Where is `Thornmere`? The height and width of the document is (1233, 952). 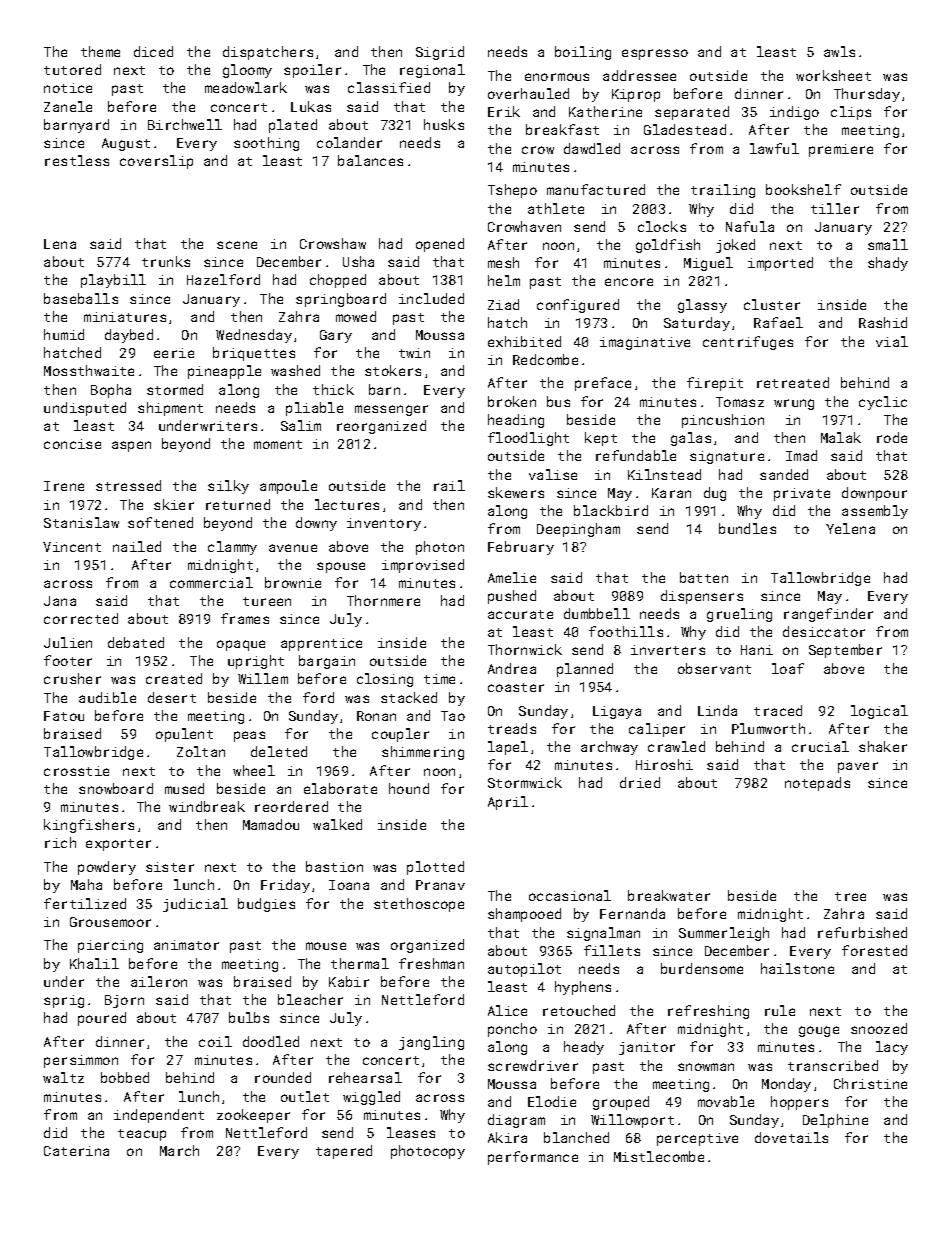
Thornmere is located at coordinates (383, 600).
